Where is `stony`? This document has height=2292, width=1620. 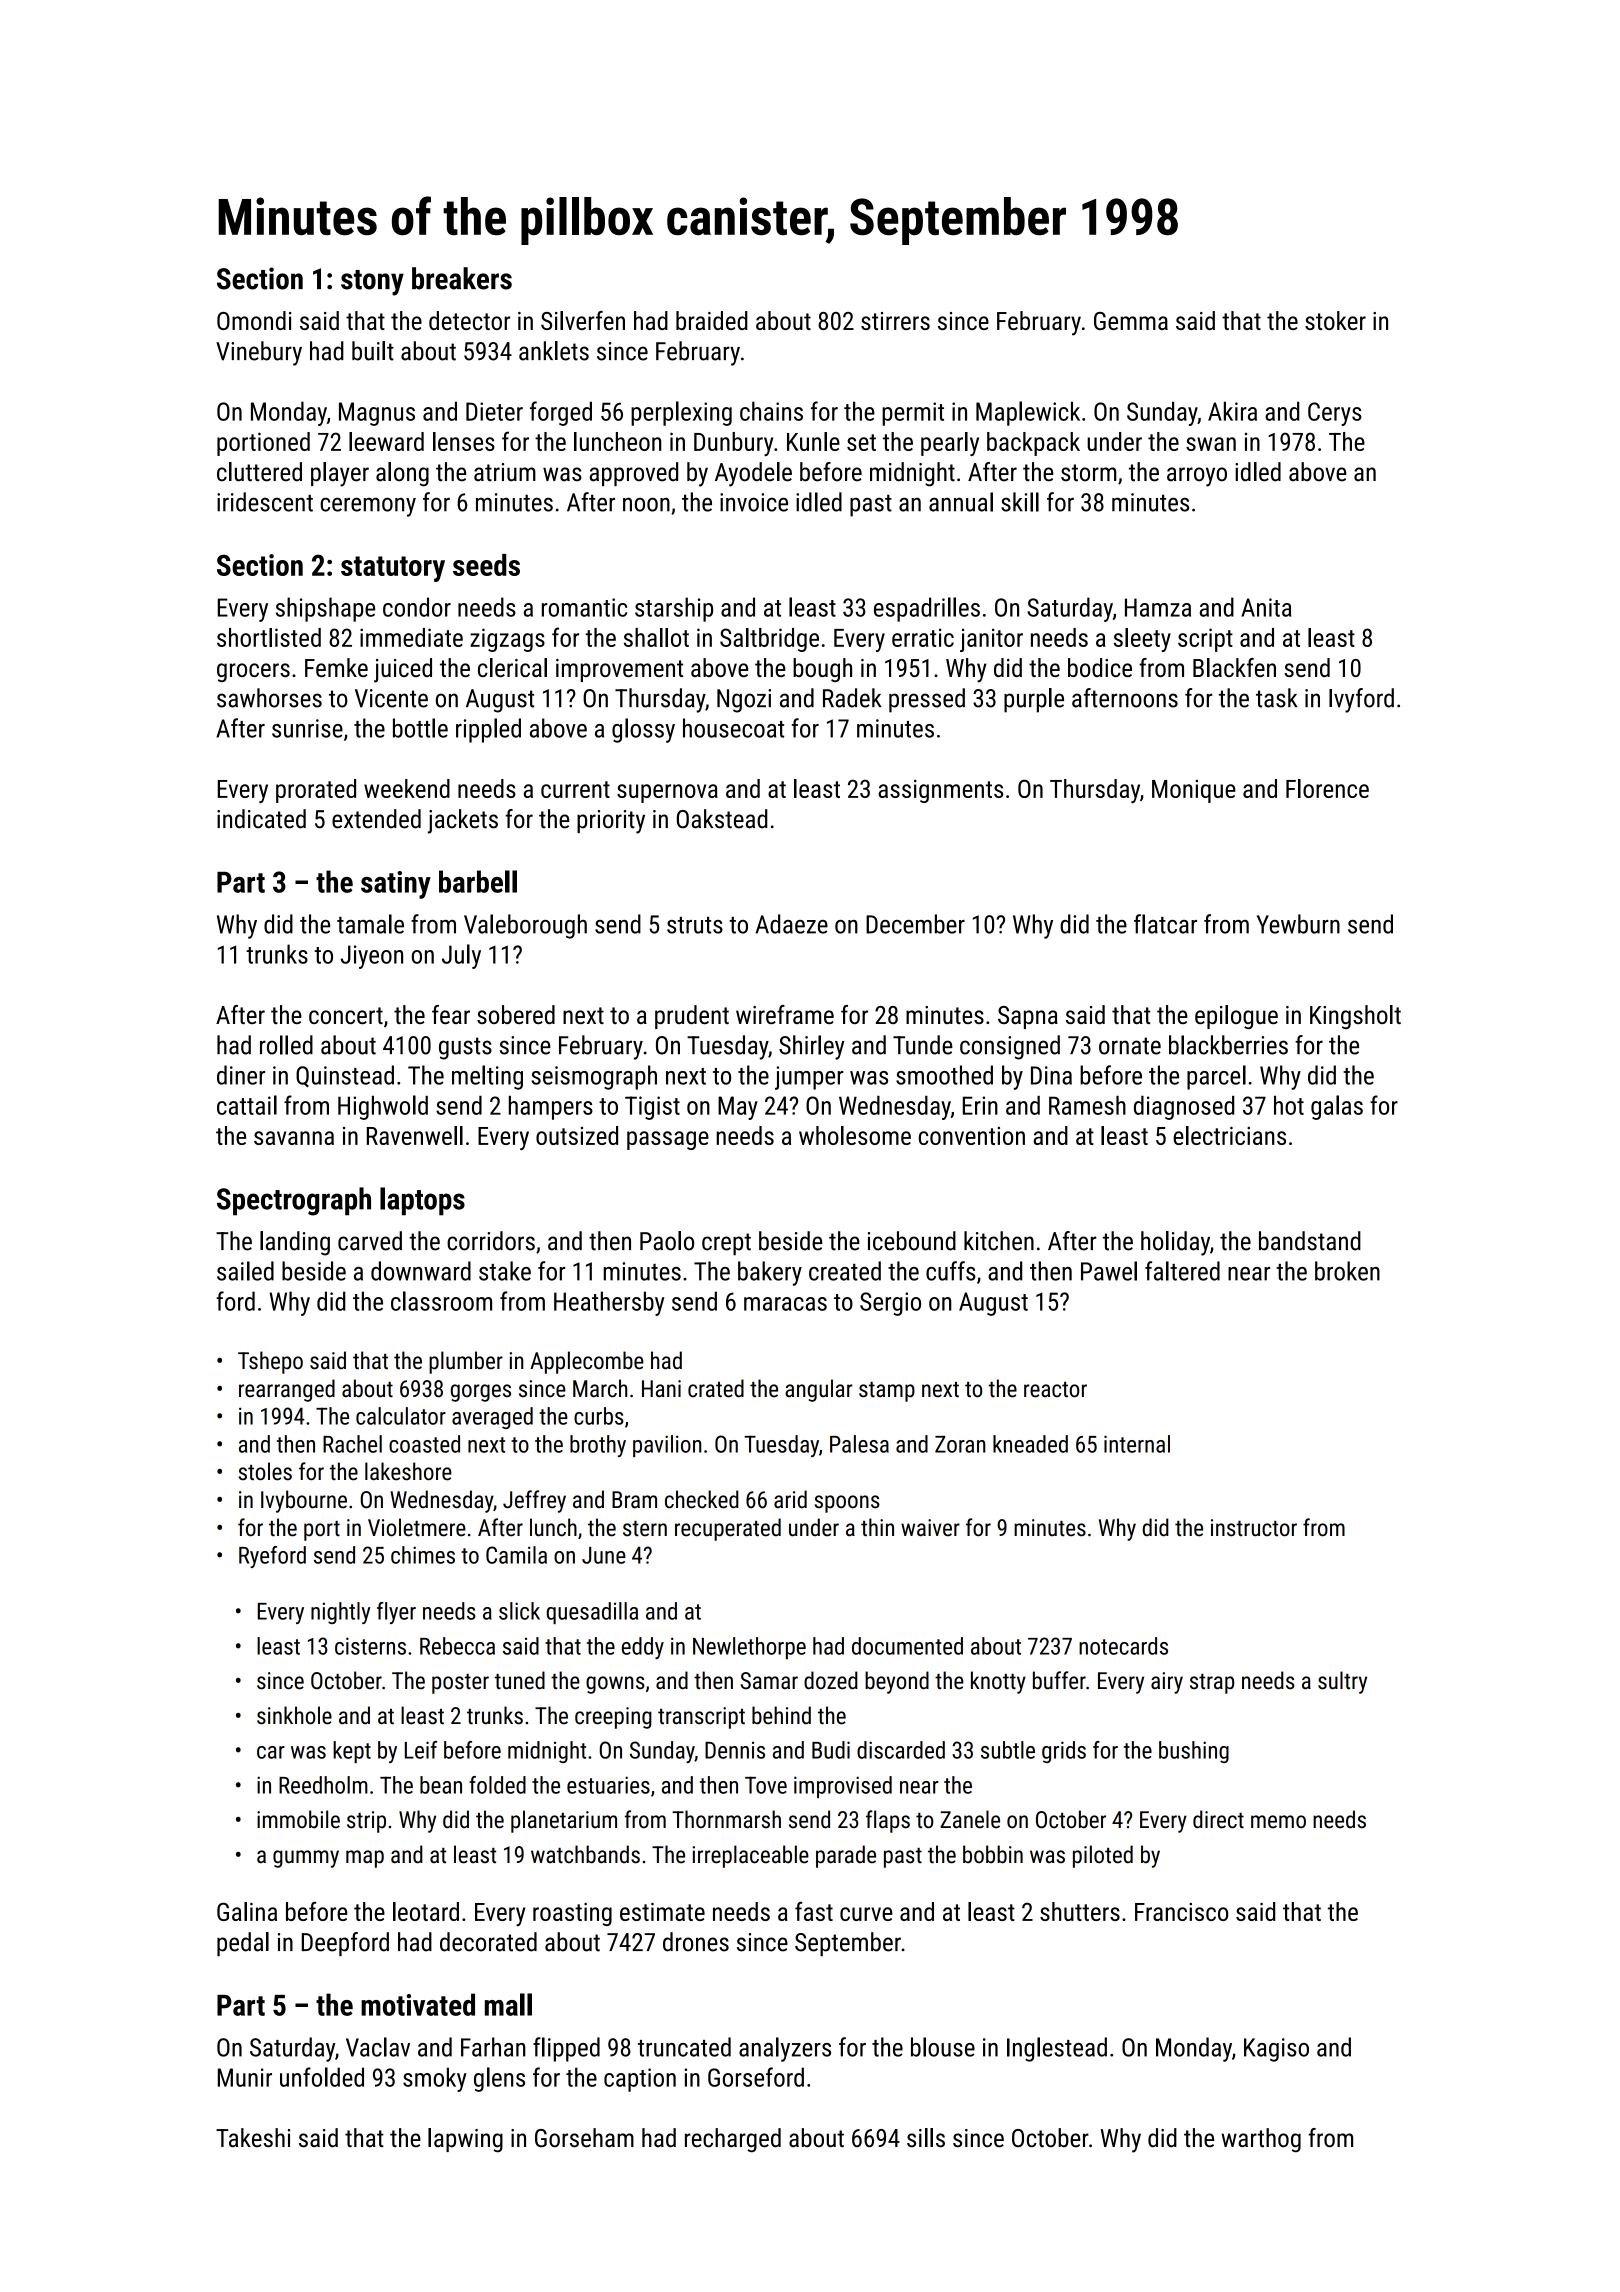
stony is located at coordinates (372, 283).
